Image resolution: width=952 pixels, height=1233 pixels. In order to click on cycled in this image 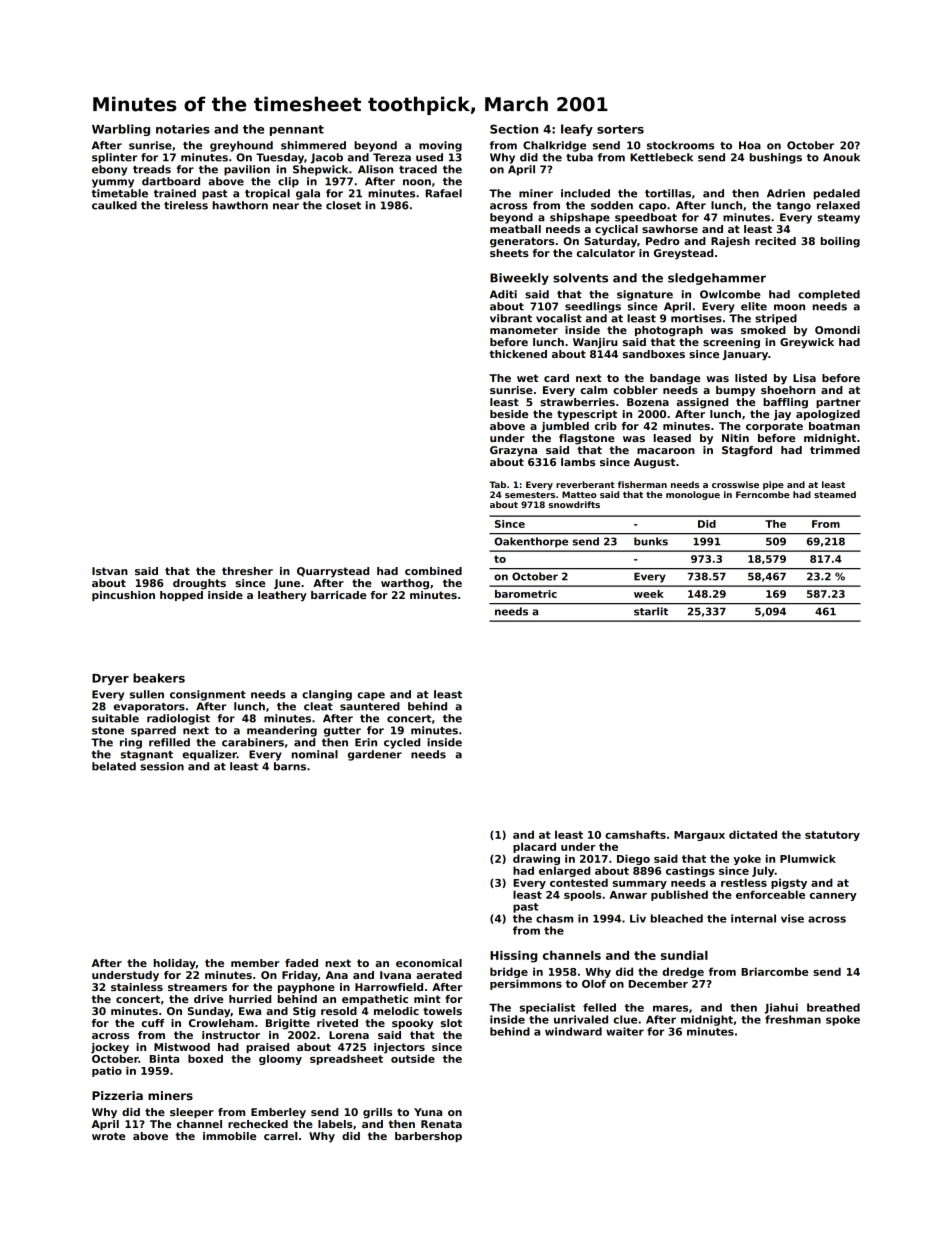, I will do `click(402, 743)`.
